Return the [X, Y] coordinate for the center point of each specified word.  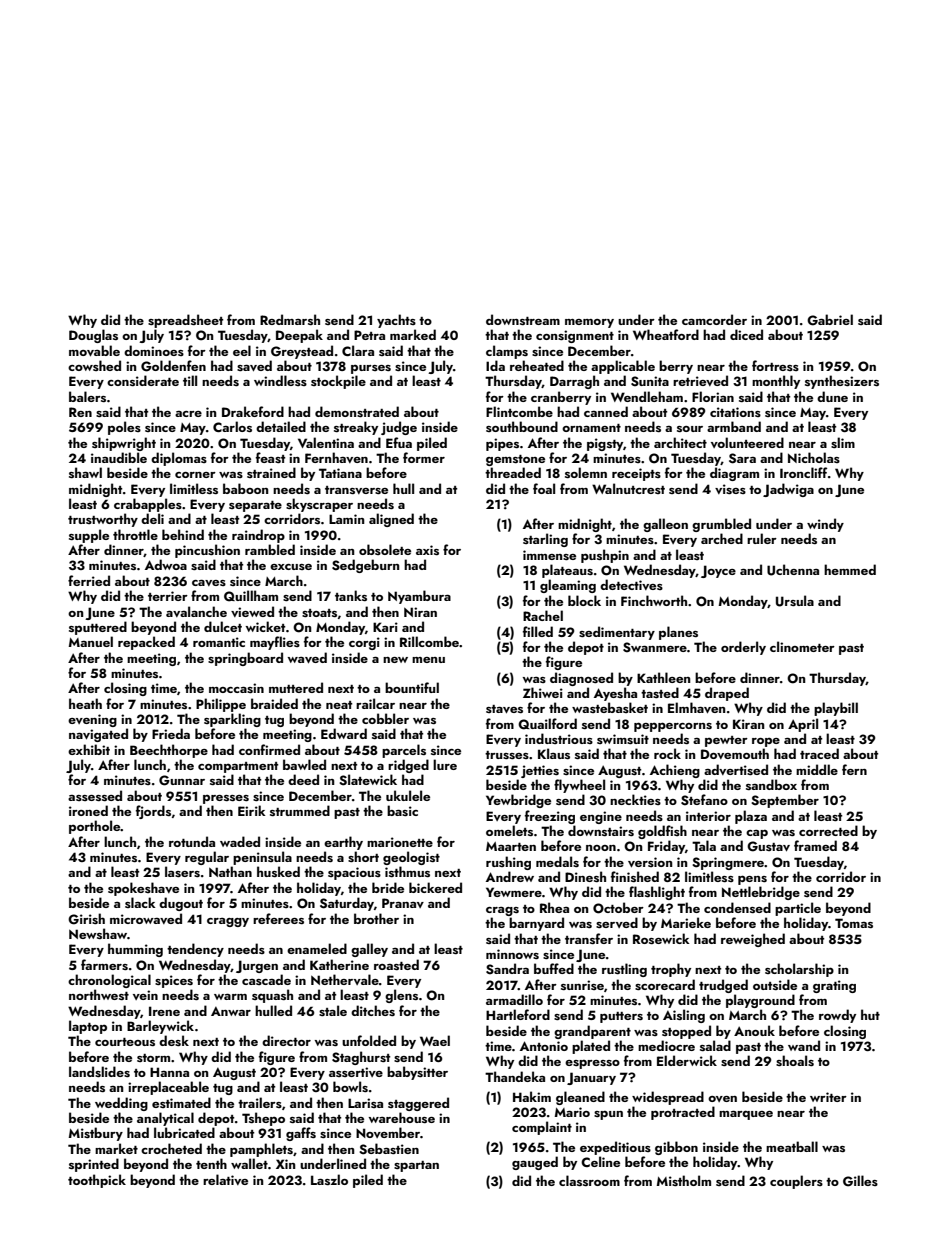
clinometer [802, 646]
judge [399, 428]
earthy [343, 843]
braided [274, 703]
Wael [435, 1040]
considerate [143, 380]
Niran [420, 612]
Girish [86, 919]
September [785, 801]
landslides [99, 1071]
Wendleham [647, 396]
